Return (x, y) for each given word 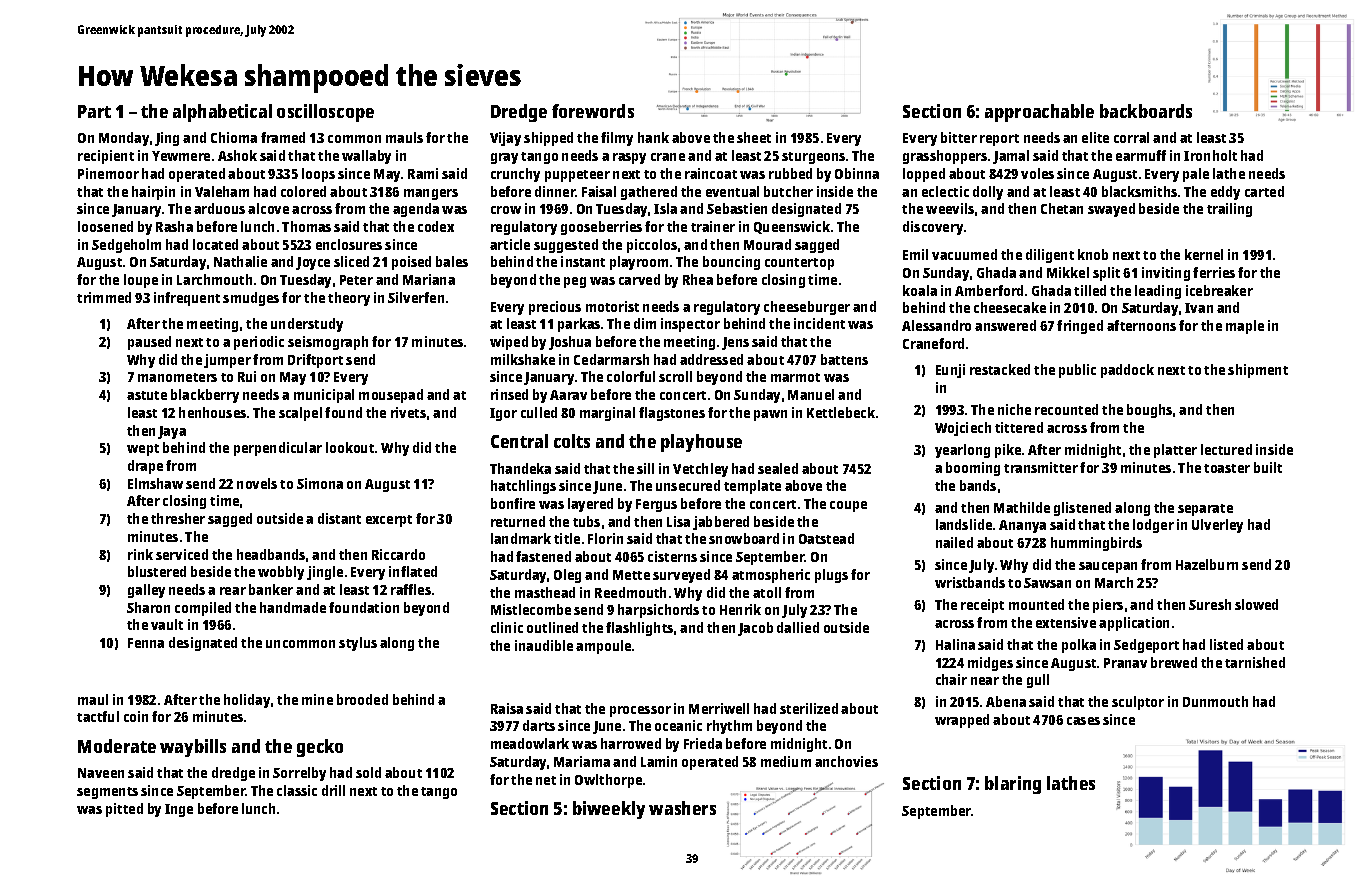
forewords (593, 111)
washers (682, 808)
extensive (1066, 622)
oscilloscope (325, 113)
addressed (711, 359)
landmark (521, 538)
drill (333, 790)
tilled (1090, 290)
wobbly (281, 573)
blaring (1013, 785)
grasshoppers (945, 157)
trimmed (104, 297)
